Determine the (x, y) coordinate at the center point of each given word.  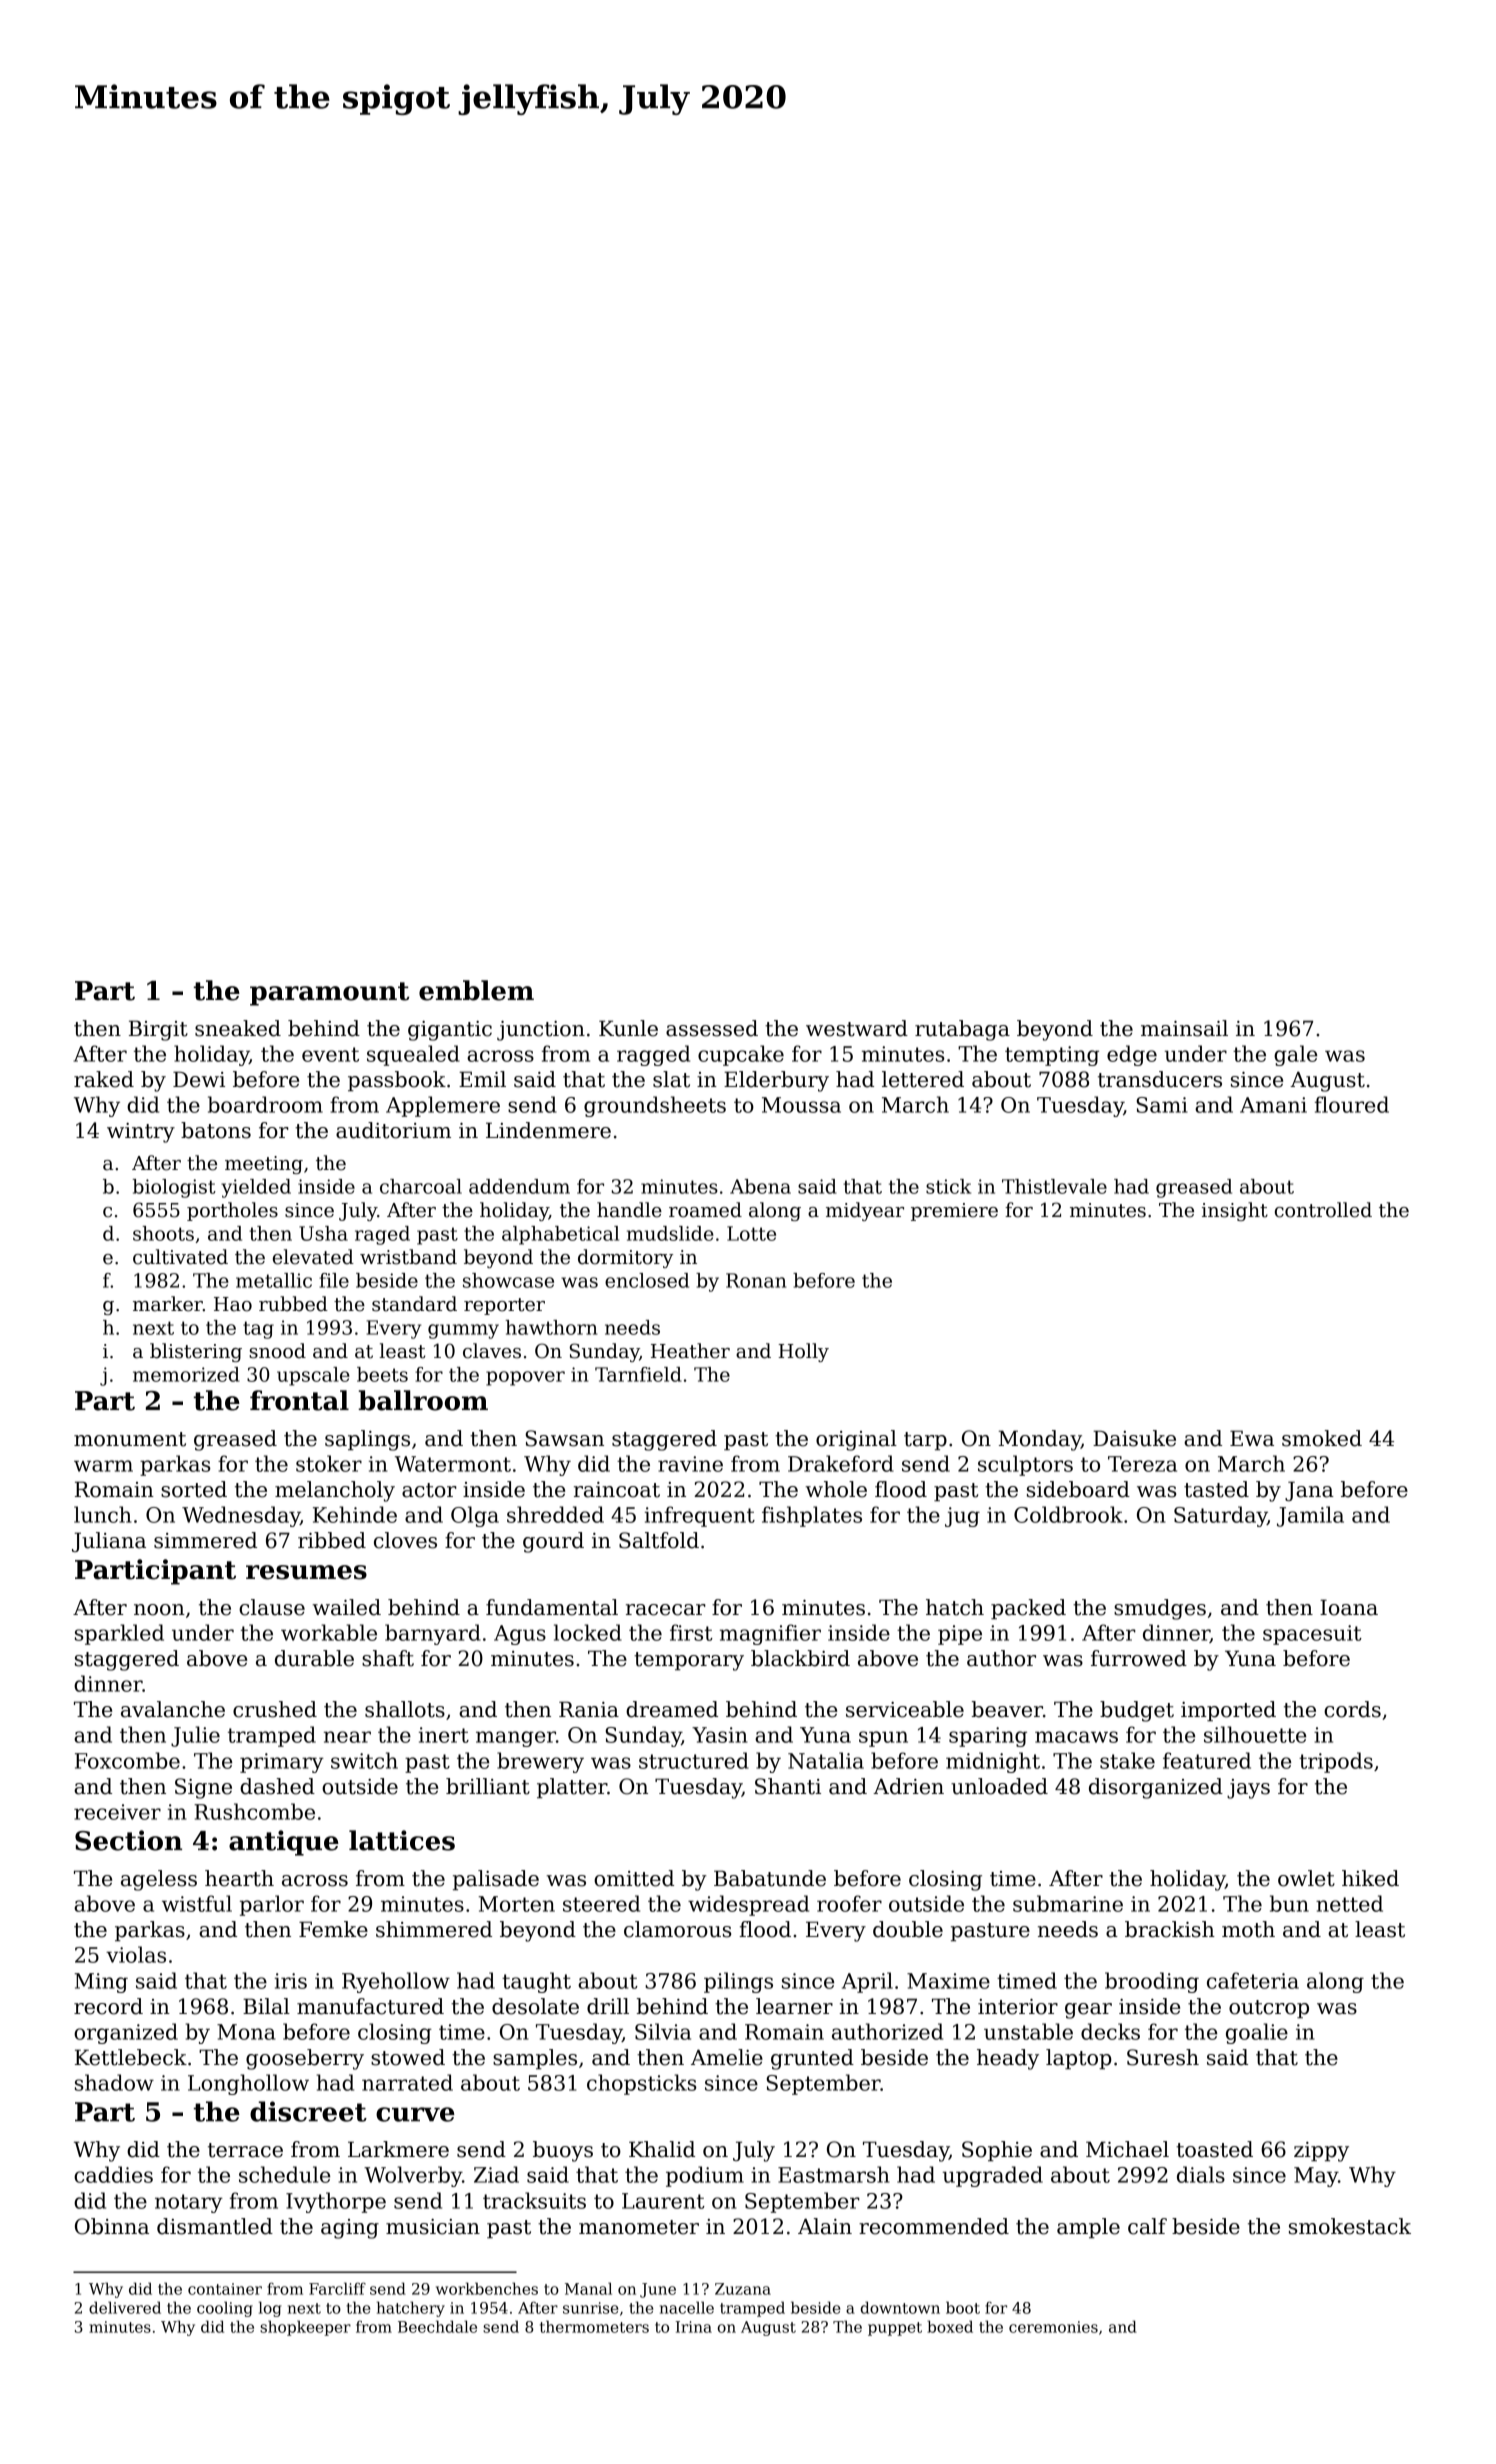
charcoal (421, 1186)
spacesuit (1312, 1635)
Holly (803, 1352)
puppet (895, 2329)
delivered (125, 2307)
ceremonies (1053, 2327)
